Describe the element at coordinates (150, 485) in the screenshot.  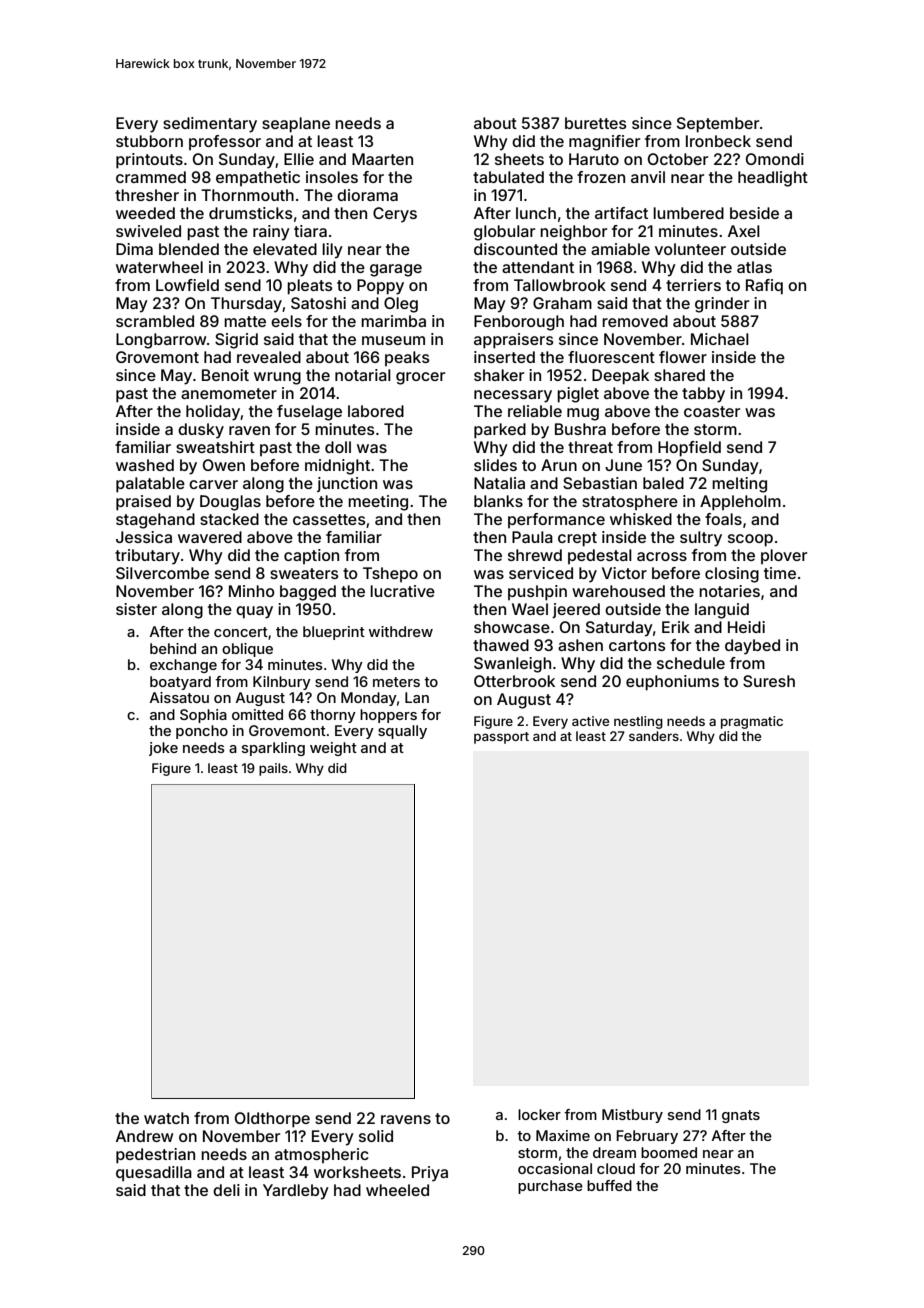
I see `palatable` at that location.
